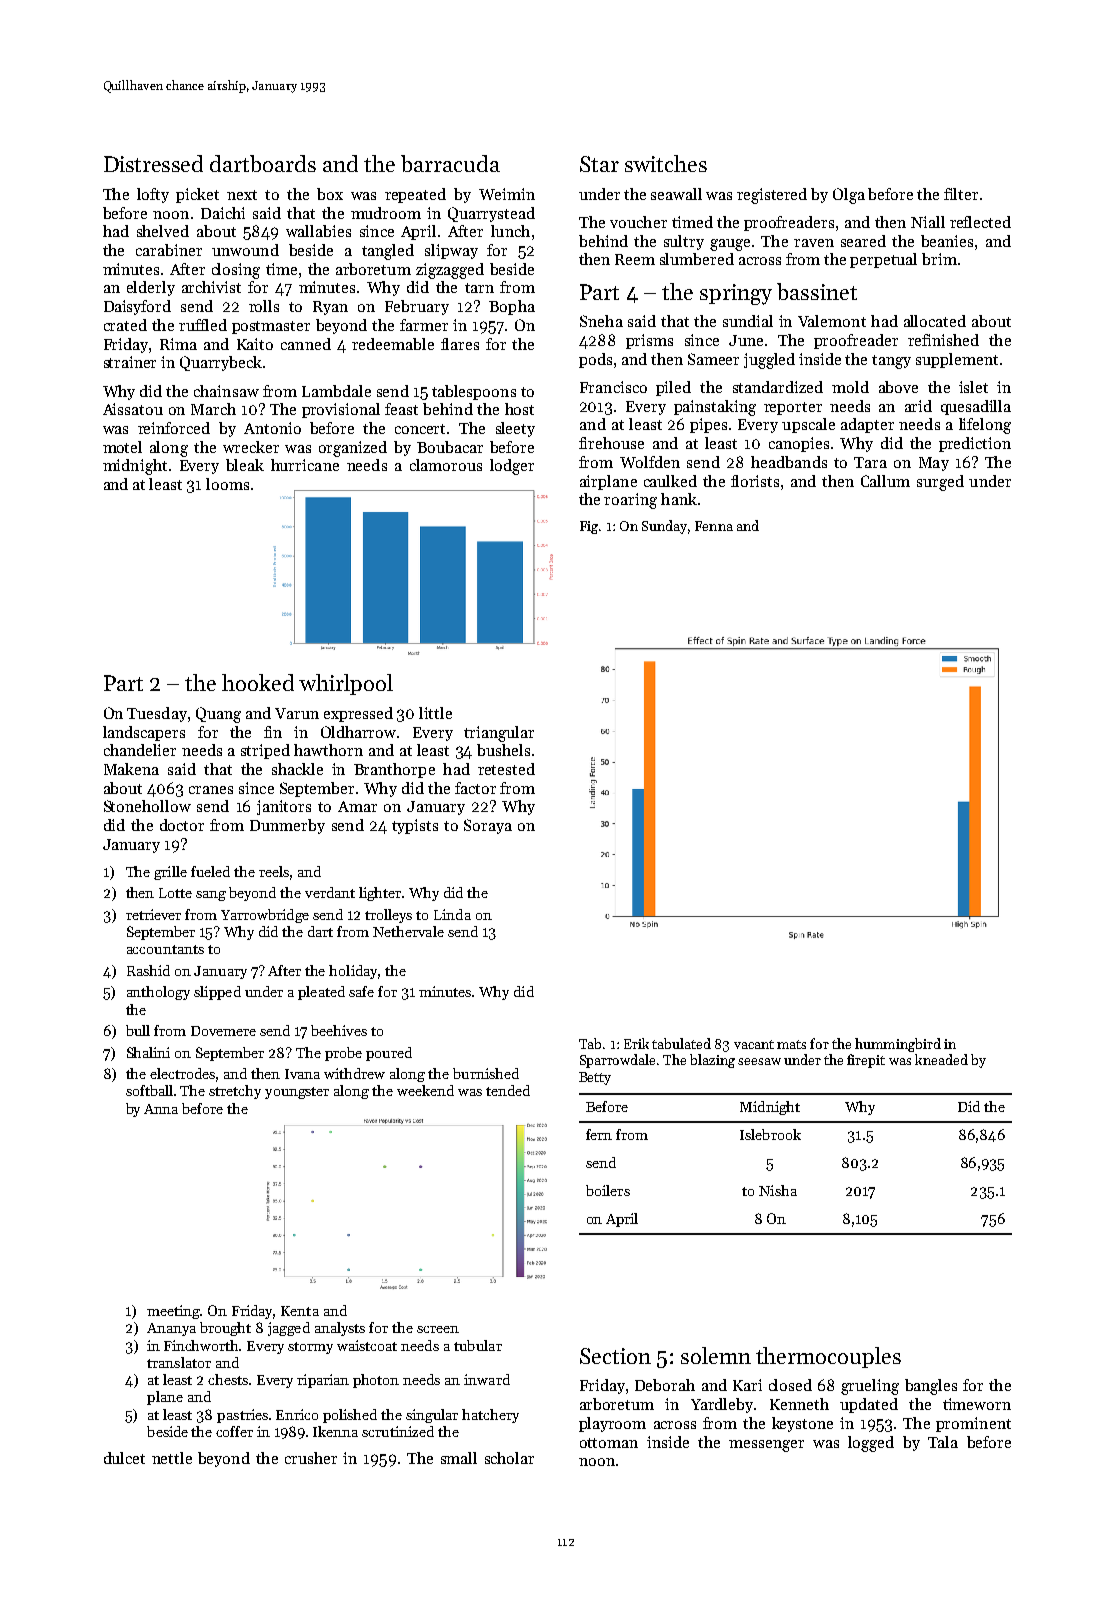  I want to click on crusher, so click(311, 1458).
